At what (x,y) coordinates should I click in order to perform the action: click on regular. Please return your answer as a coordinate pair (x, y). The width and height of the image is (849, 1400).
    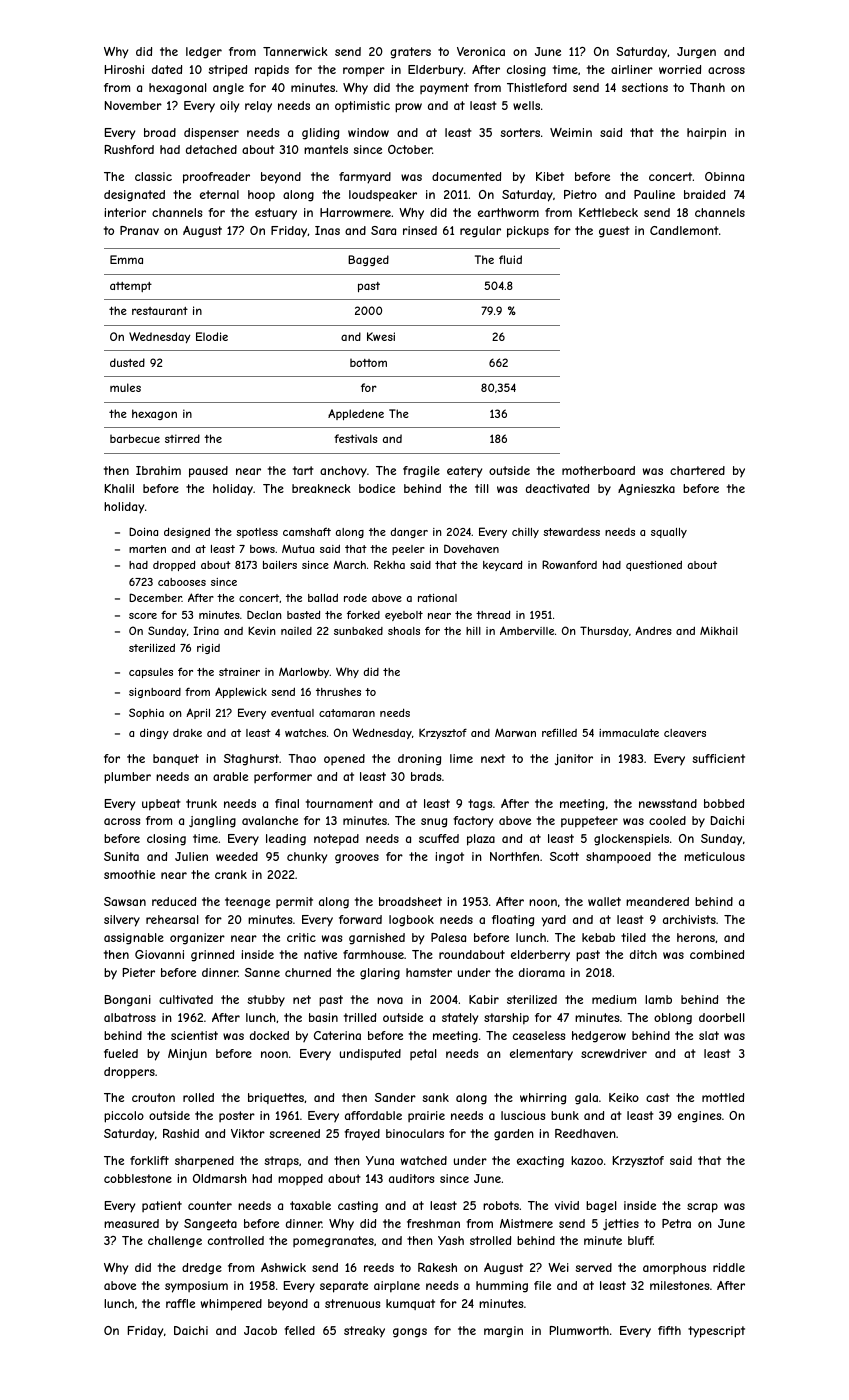
    Looking at the image, I should click on (480, 232).
